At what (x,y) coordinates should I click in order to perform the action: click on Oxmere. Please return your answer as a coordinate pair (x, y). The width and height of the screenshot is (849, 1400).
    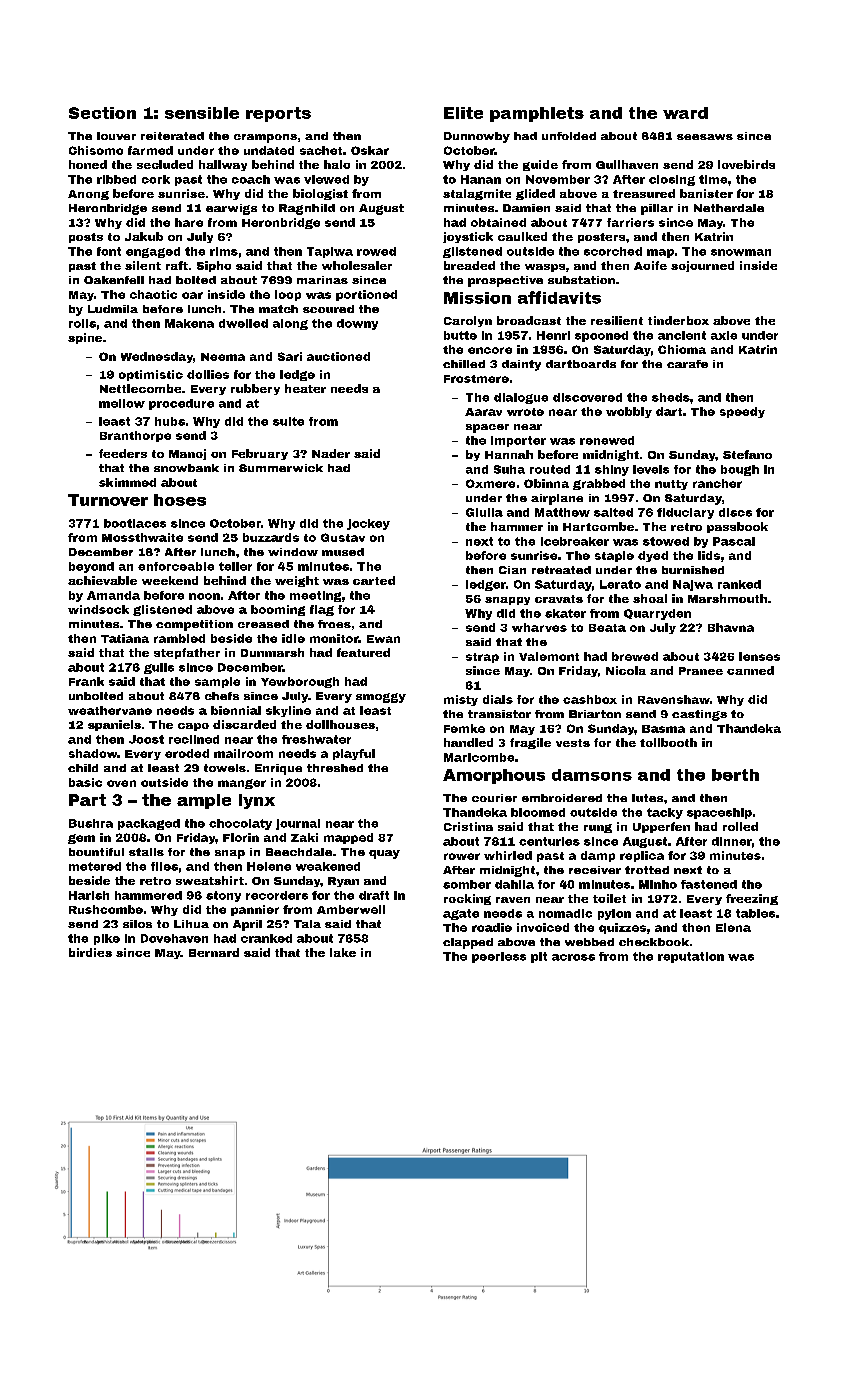
    Looking at the image, I should click on (490, 483).
